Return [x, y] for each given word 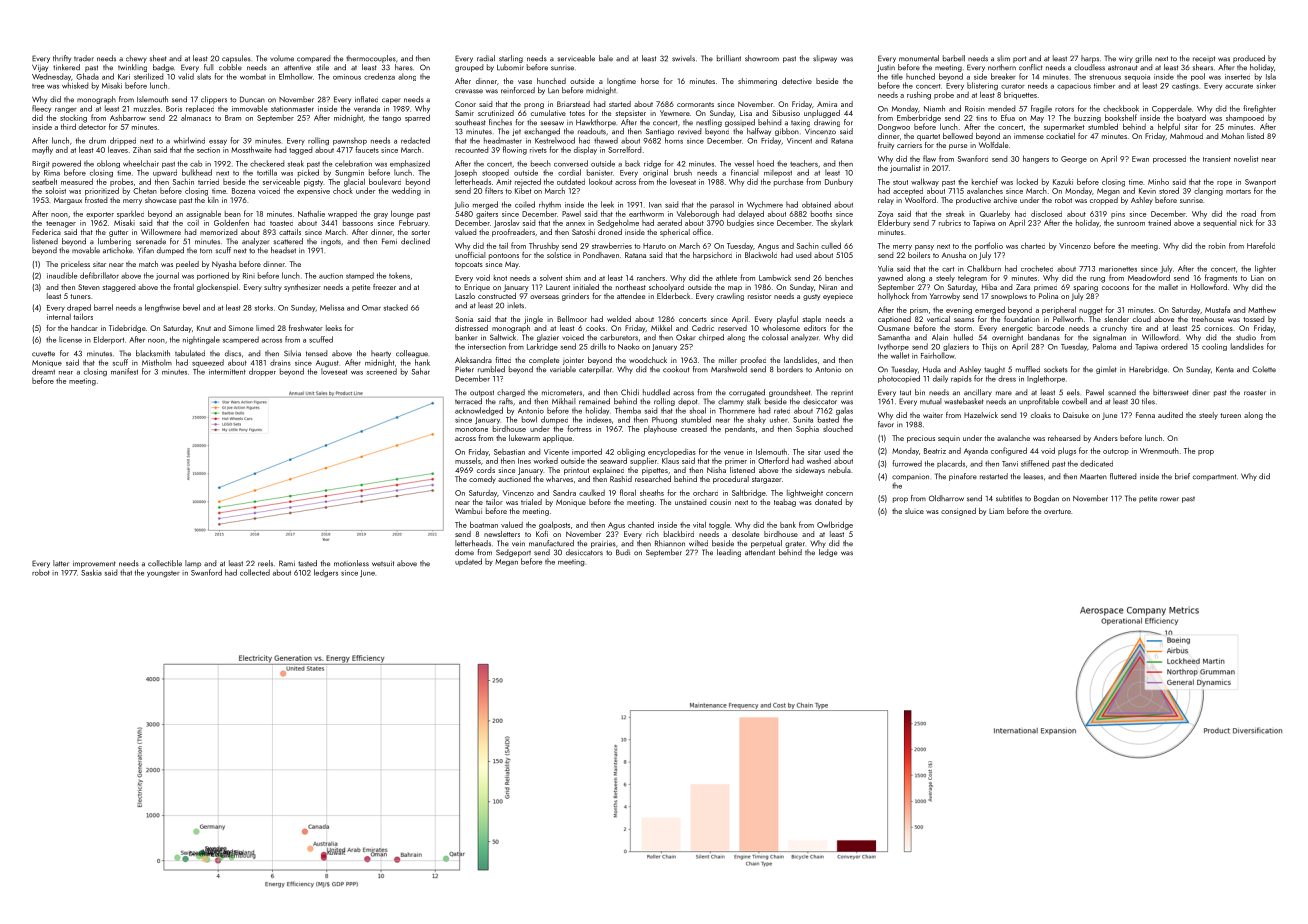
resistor [759, 296]
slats [204, 76]
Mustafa [1217, 309]
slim [1003, 58]
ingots [331, 242]
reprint [842, 393]
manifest [124, 371]
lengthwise [162, 308]
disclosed [1046, 213]
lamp [193, 564]
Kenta [1225, 370]
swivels [683, 58]
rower [1169, 499]
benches [839, 277]
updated [468, 562]
